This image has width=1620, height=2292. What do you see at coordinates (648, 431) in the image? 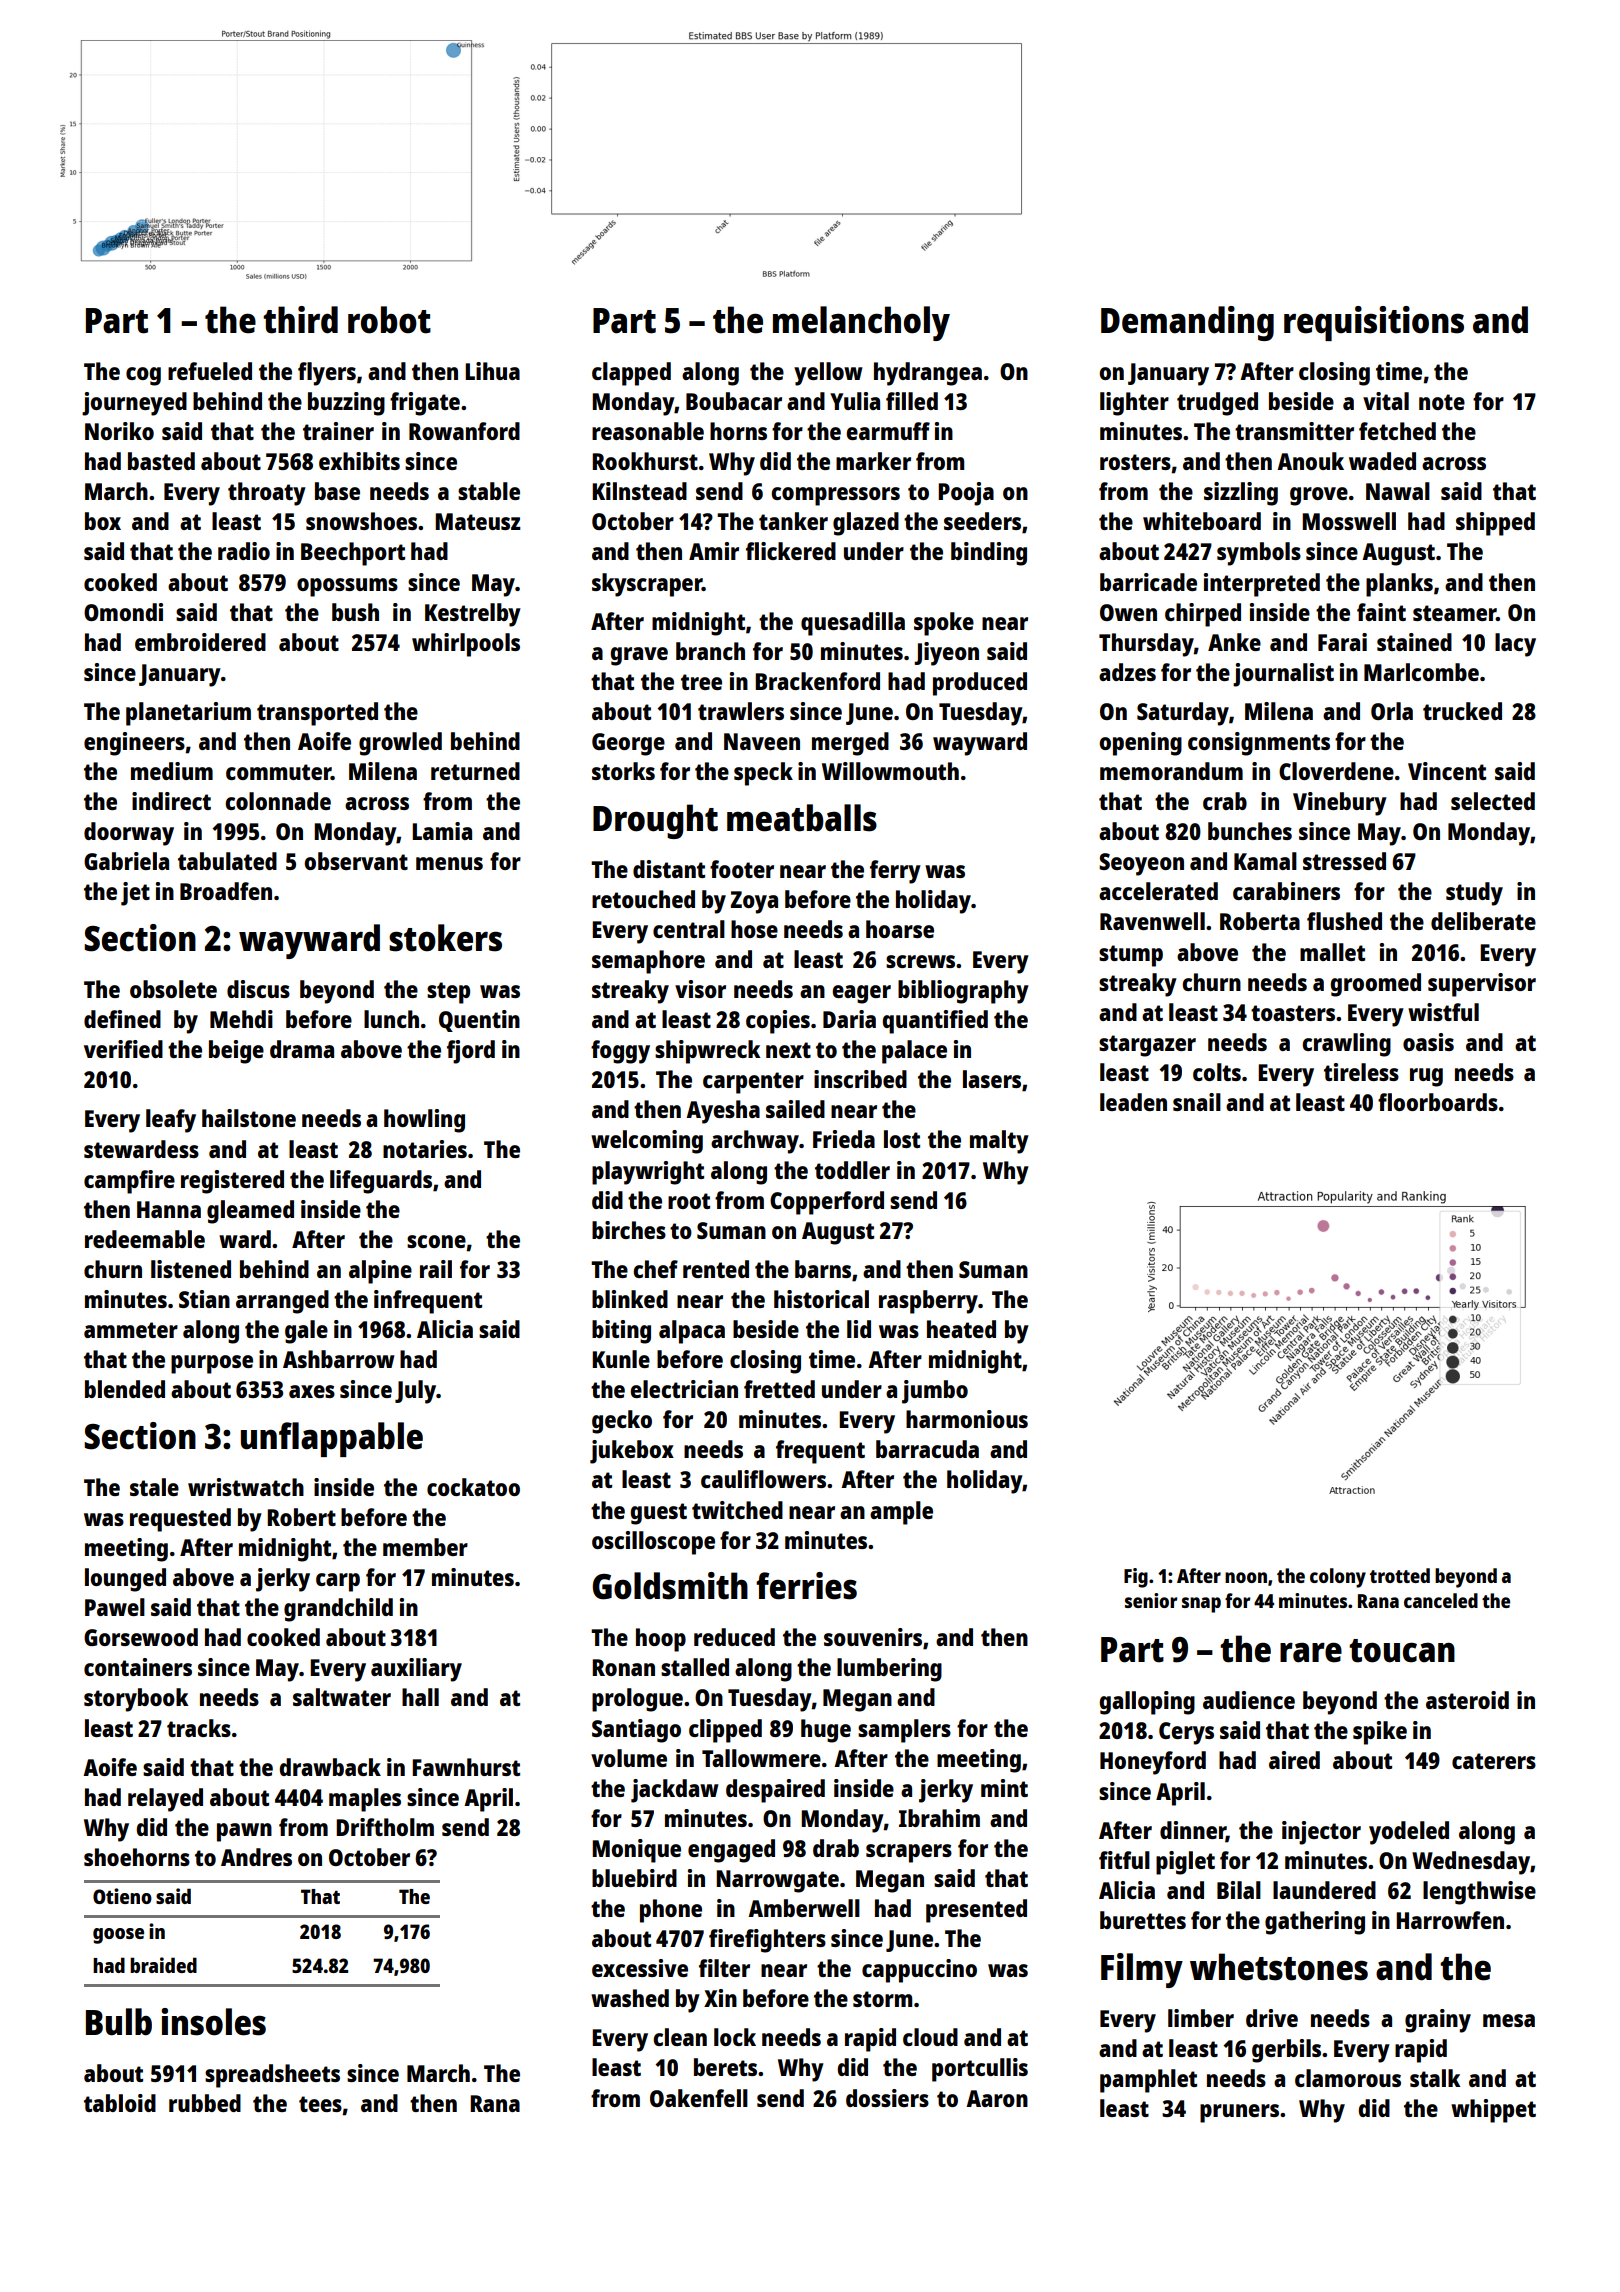
I see `reasonable` at bounding box center [648, 431].
